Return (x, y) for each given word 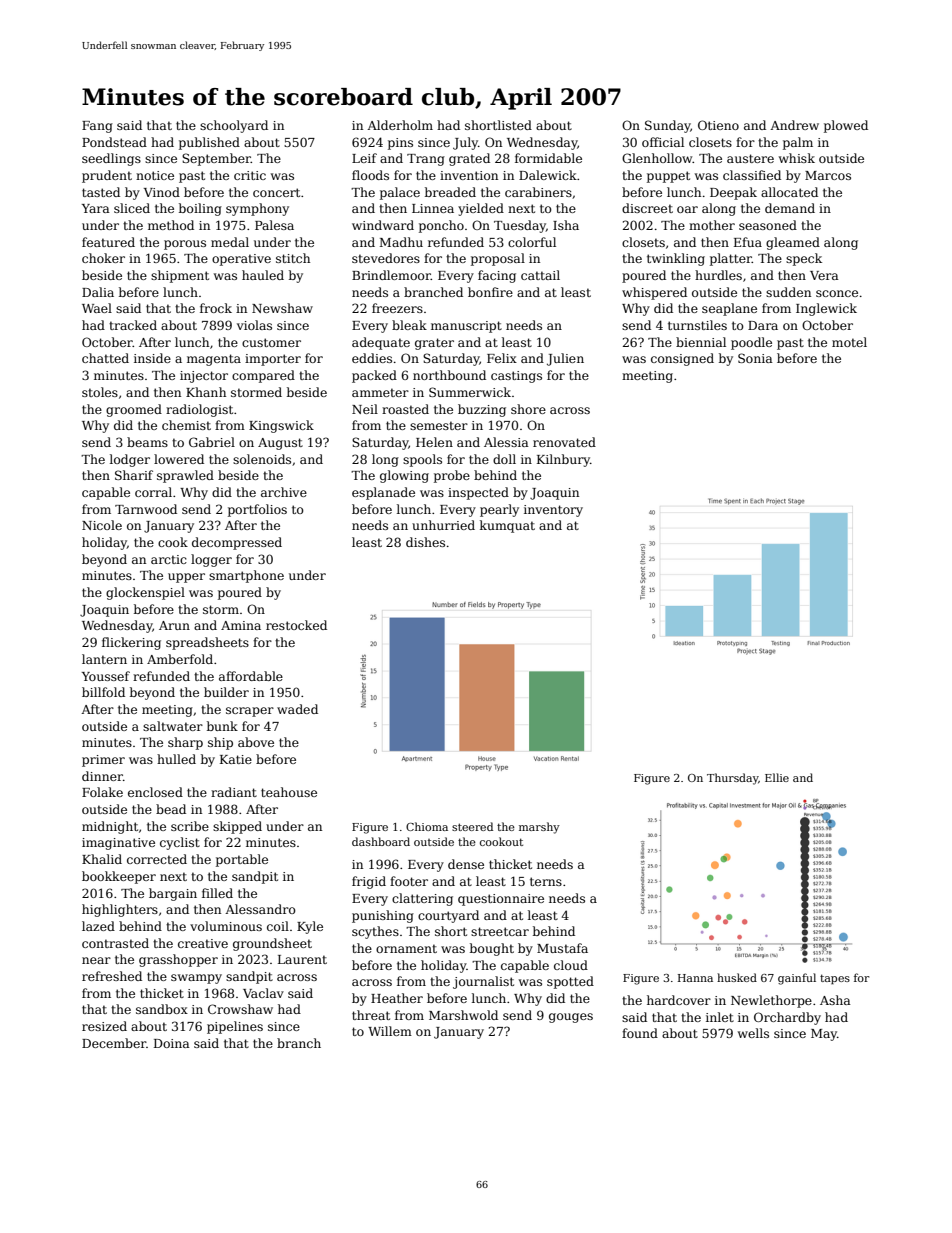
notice (155, 175)
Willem (390, 1031)
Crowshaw (240, 1009)
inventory (553, 511)
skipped (237, 827)
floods (370, 175)
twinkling (676, 259)
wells (753, 1033)
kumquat (507, 526)
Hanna (695, 978)
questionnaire (501, 900)
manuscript (466, 327)
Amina (241, 625)
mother (712, 225)
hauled (263, 275)
